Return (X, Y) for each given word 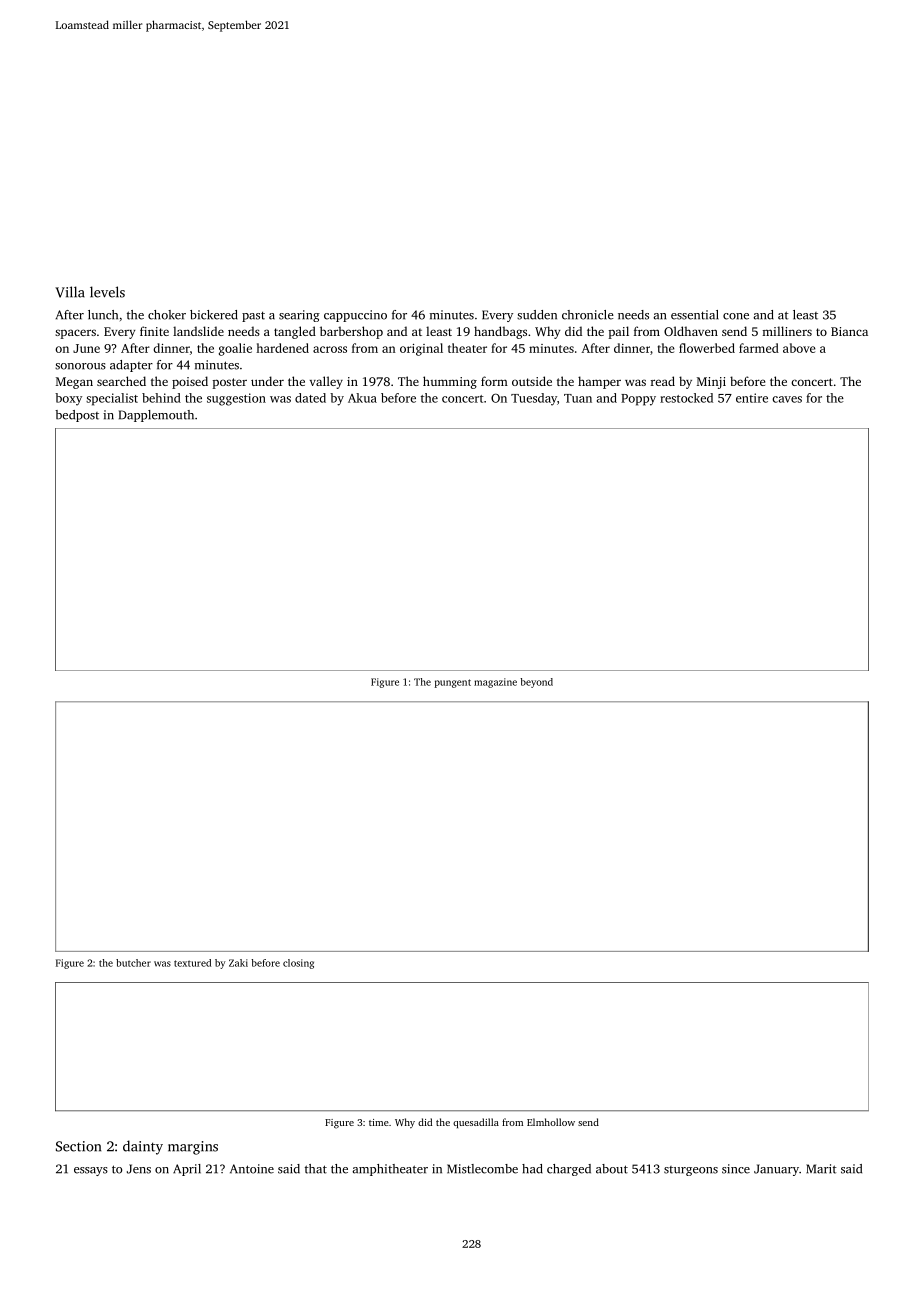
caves (787, 399)
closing (298, 964)
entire (752, 398)
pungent (453, 683)
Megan (74, 383)
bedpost (77, 416)
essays (91, 1171)
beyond (536, 683)
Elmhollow (551, 1122)
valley (326, 382)
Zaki (238, 963)
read (663, 381)
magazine (495, 683)
